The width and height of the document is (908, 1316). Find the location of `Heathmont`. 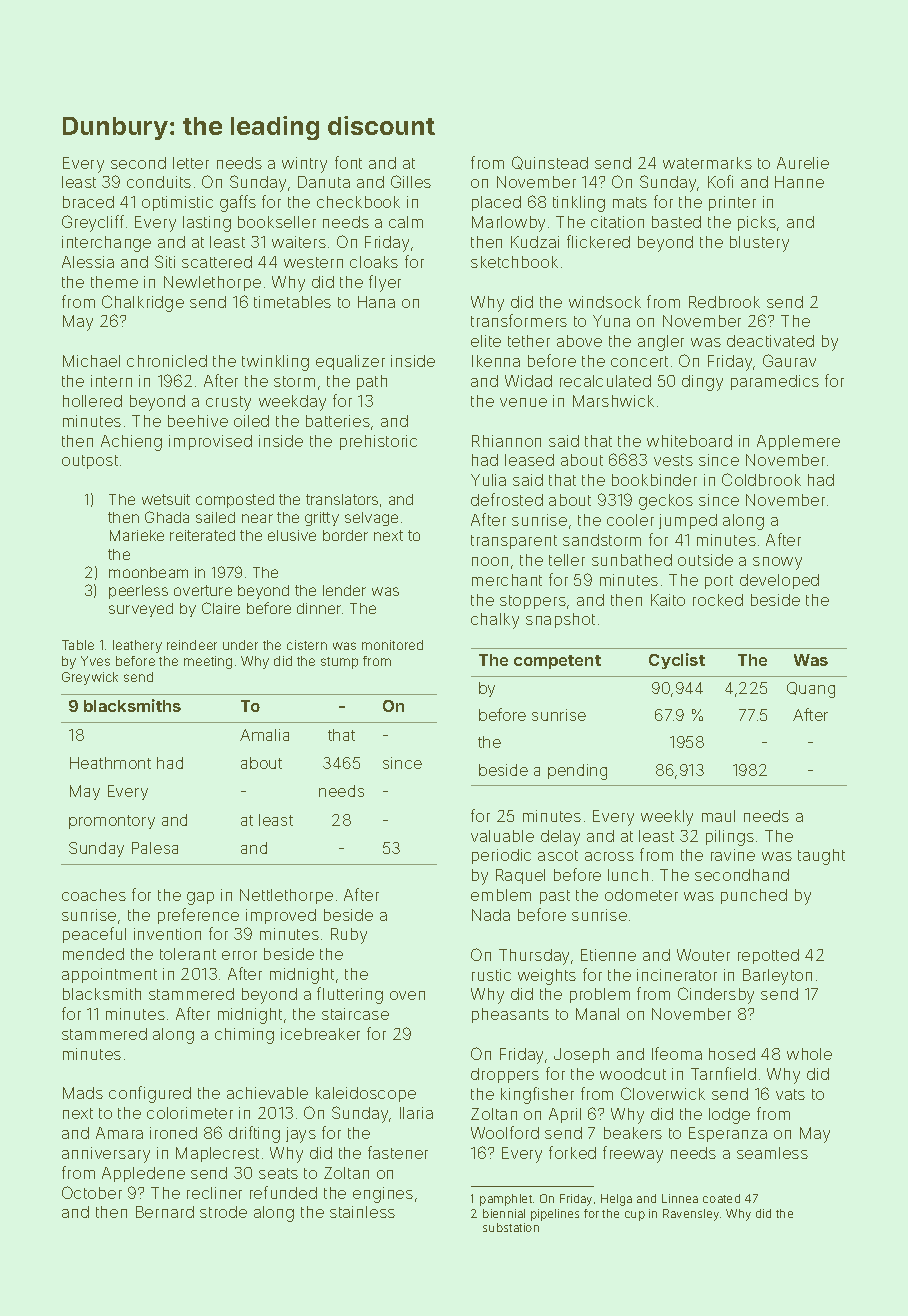

Heathmont is located at coordinates (110, 763).
